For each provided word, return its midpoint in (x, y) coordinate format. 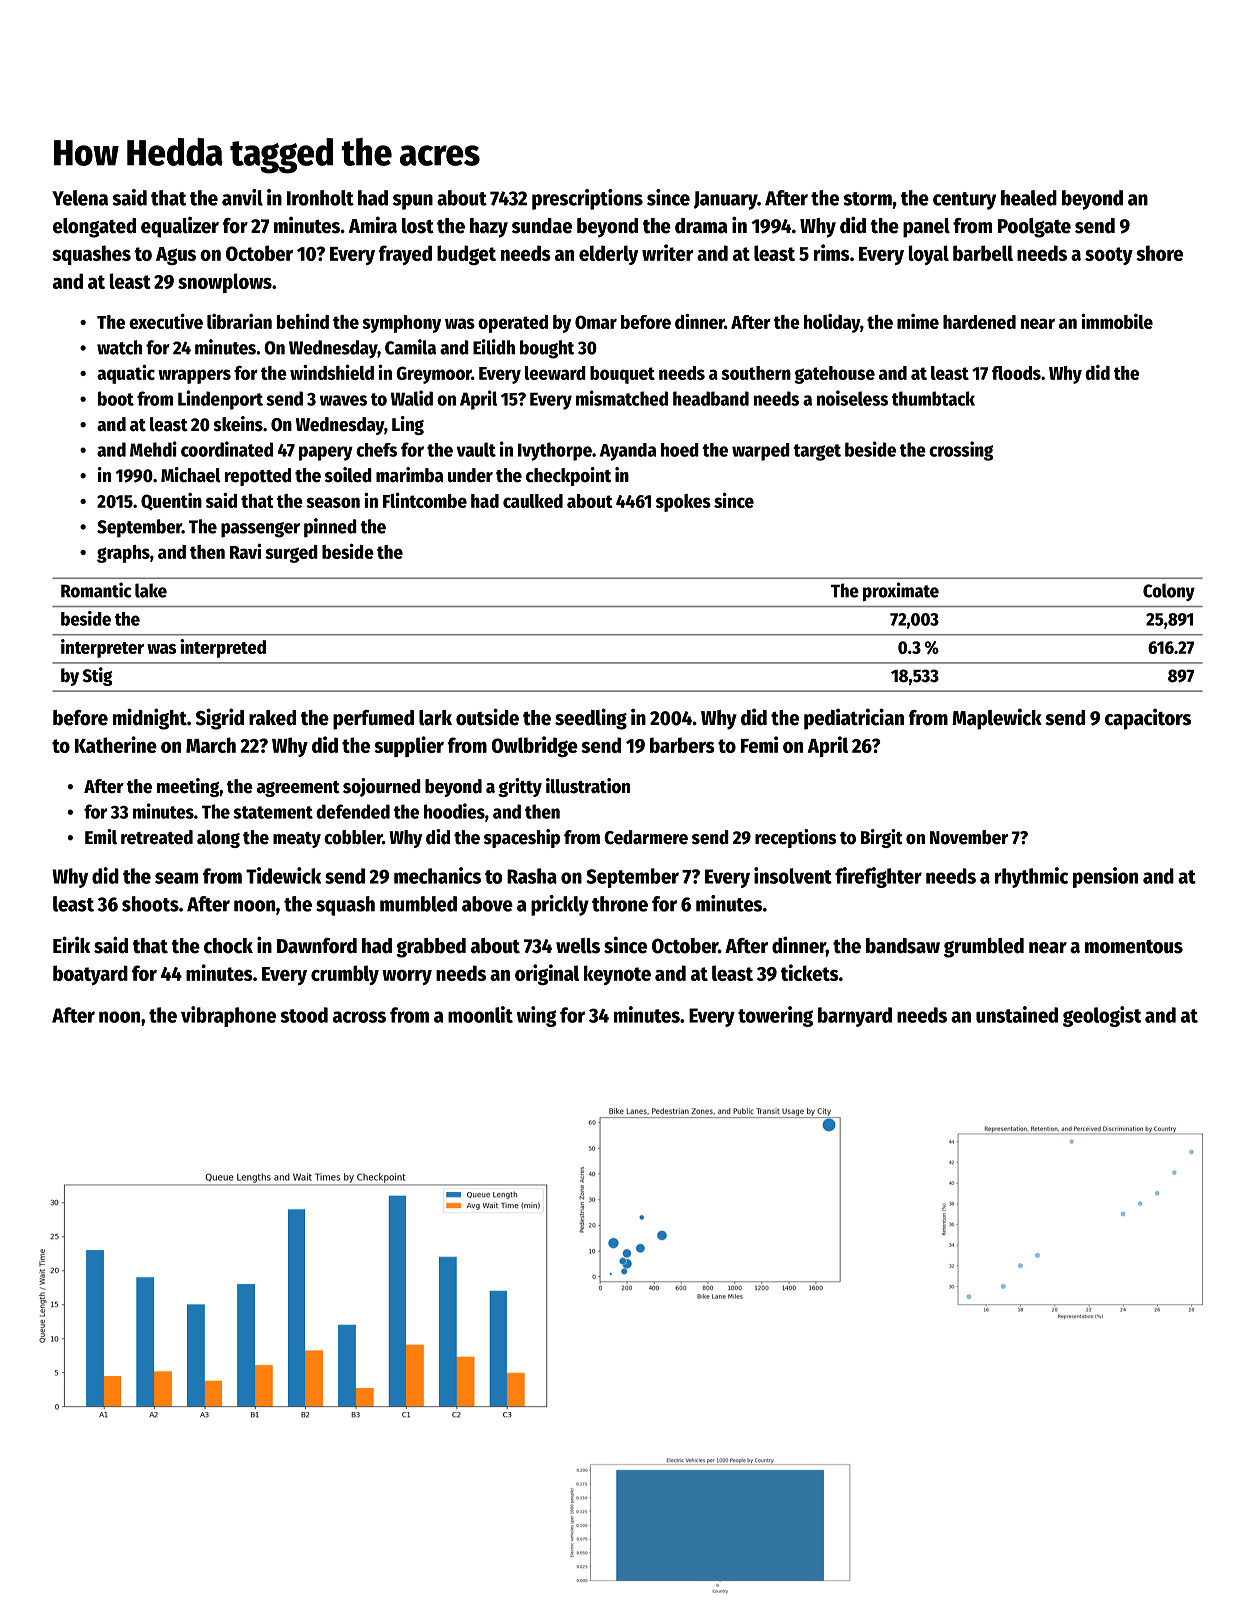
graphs (123, 554)
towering (775, 1016)
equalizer (180, 227)
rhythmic (1031, 877)
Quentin (171, 501)
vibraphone (228, 1016)
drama (701, 226)
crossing (961, 451)
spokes (683, 503)
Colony (1169, 592)
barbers (682, 745)
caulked (533, 501)
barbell (983, 253)
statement (273, 812)
